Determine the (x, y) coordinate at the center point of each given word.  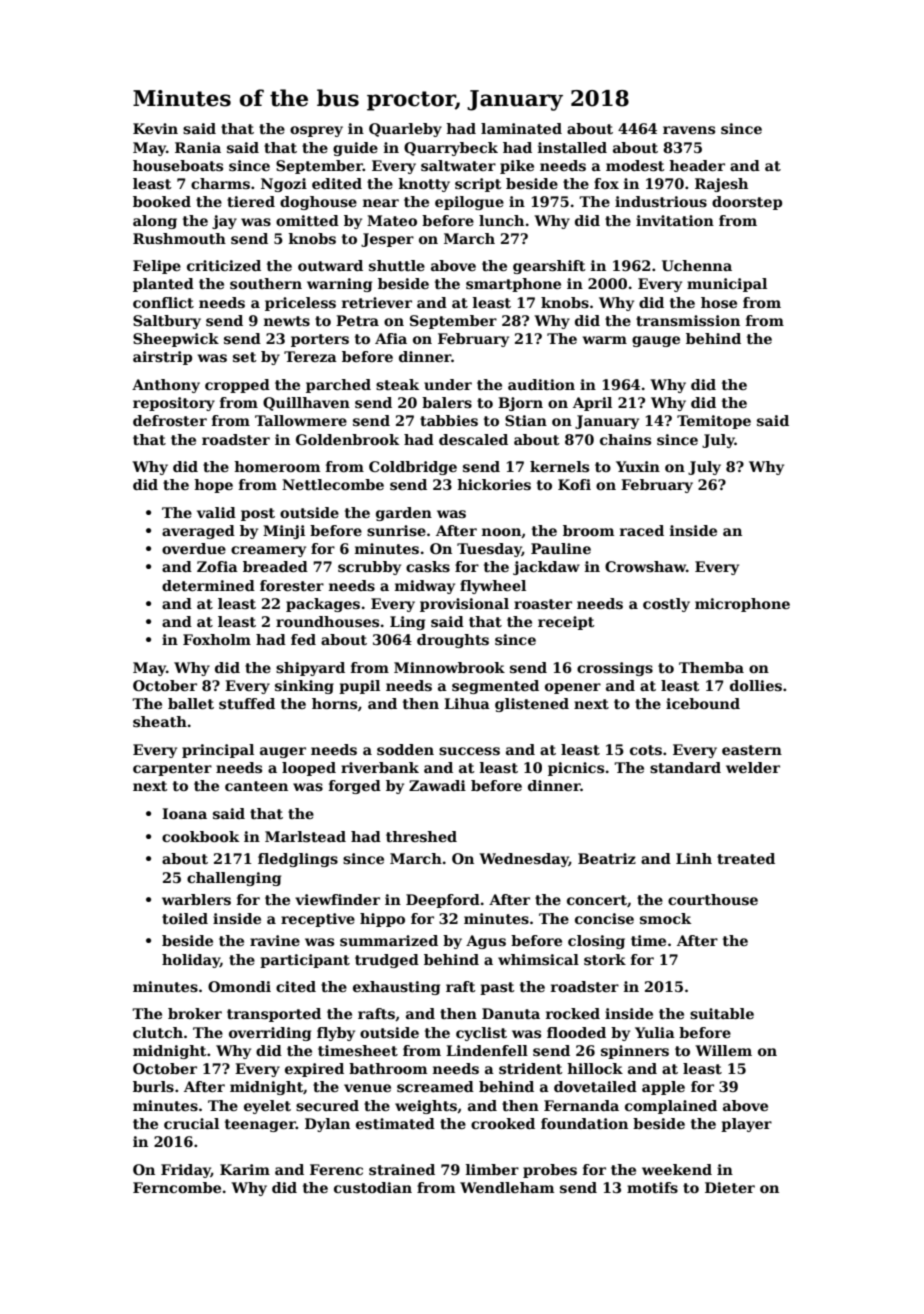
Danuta (511, 1013)
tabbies (449, 420)
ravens (689, 130)
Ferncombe (177, 1187)
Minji (284, 532)
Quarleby (405, 130)
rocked (573, 1013)
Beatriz (607, 858)
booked (162, 201)
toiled (185, 918)
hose (719, 302)
